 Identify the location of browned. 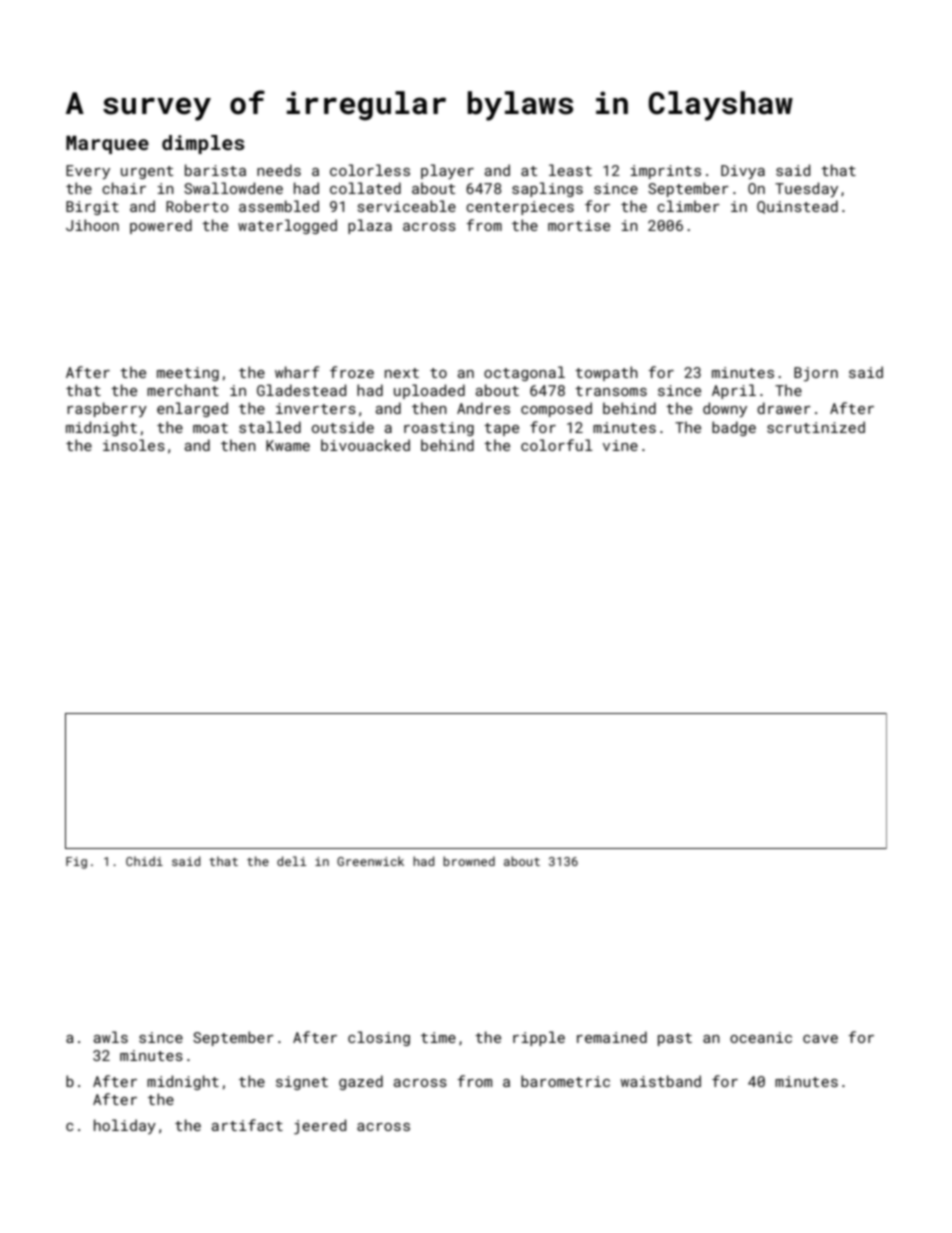
(469, 861).
